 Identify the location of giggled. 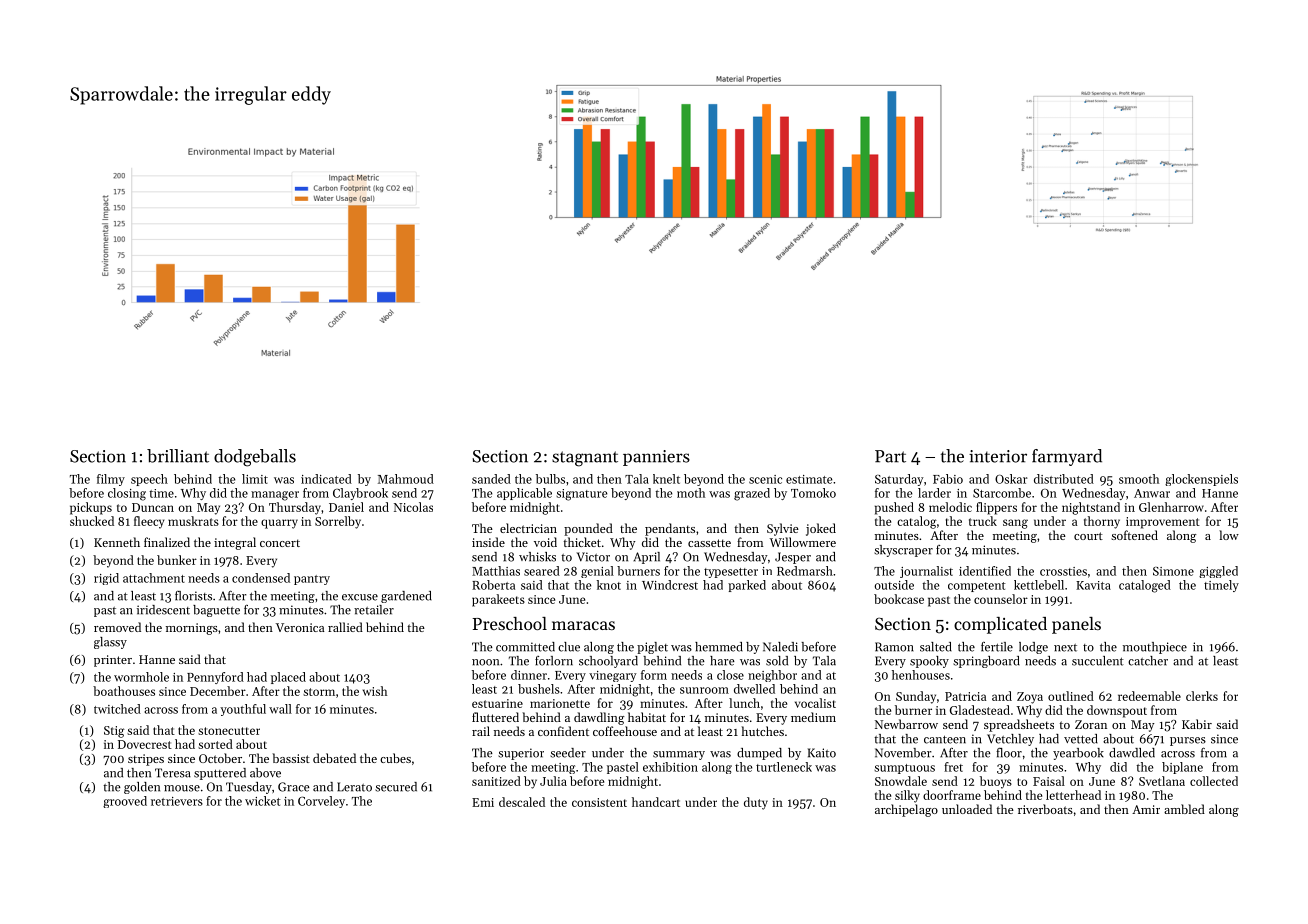
(1218, 572).
